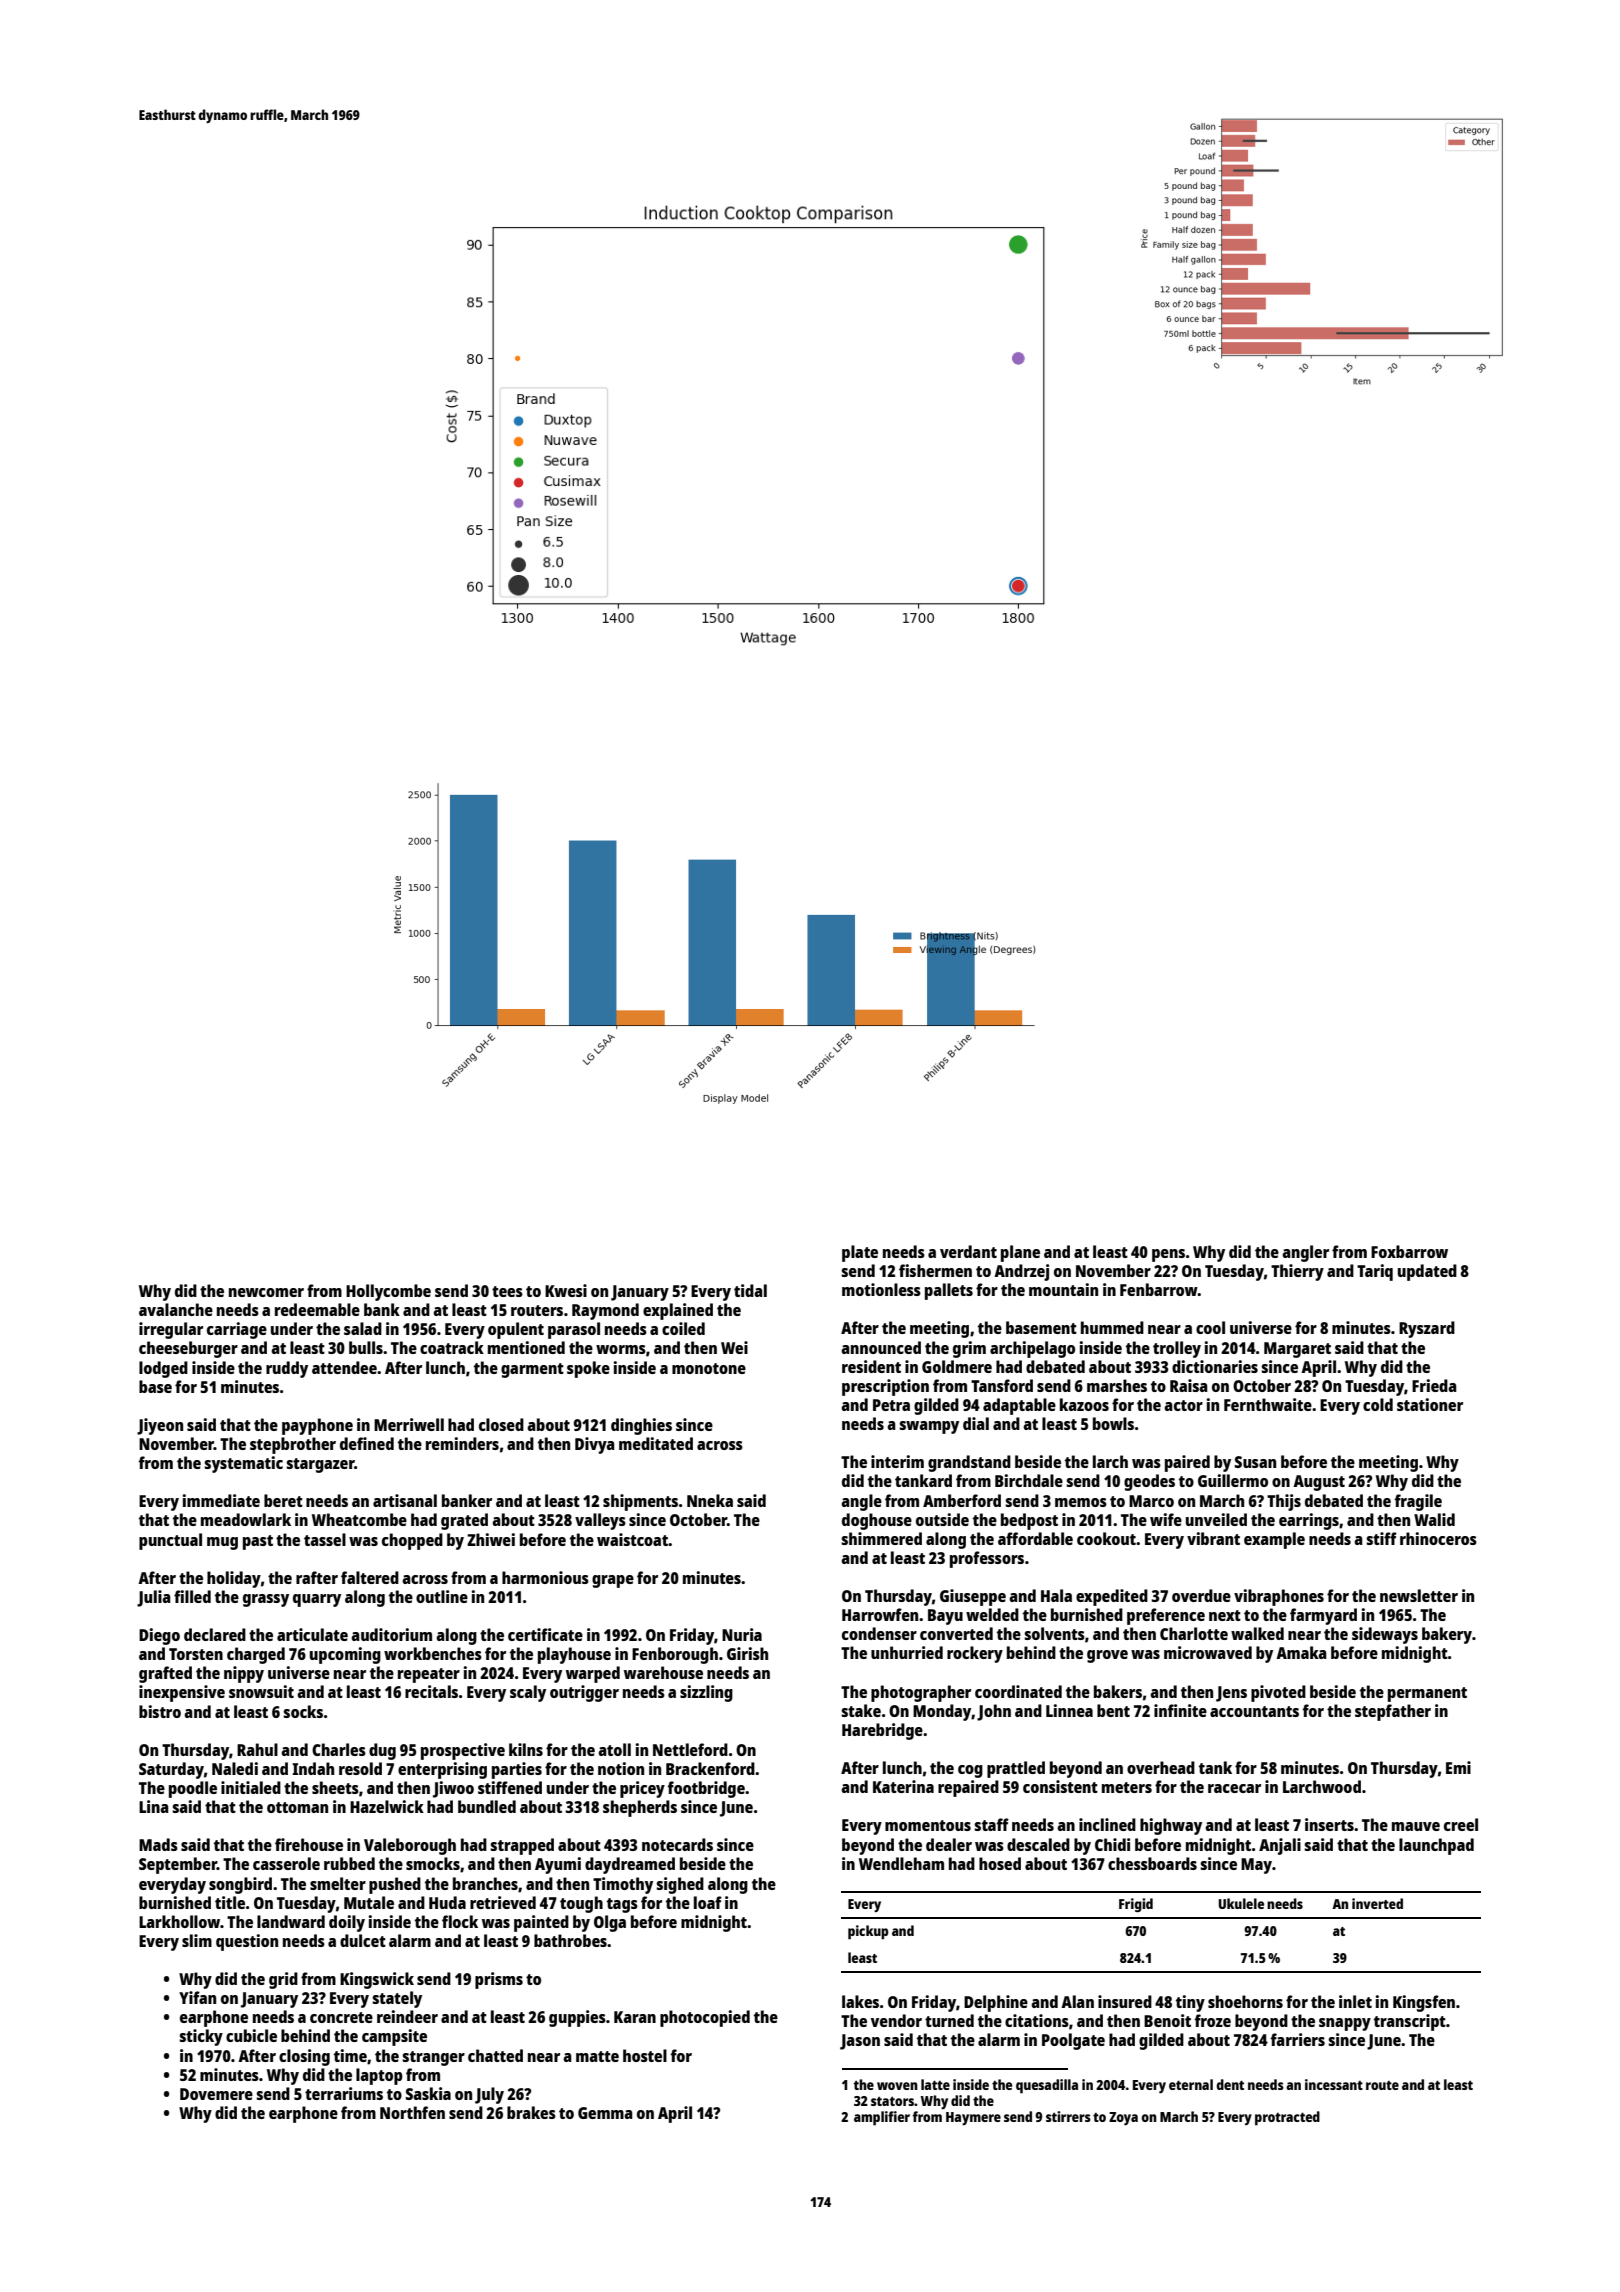  Describe the element at coordinates (750, 1290) in the page. I see `tidal` at that location.
